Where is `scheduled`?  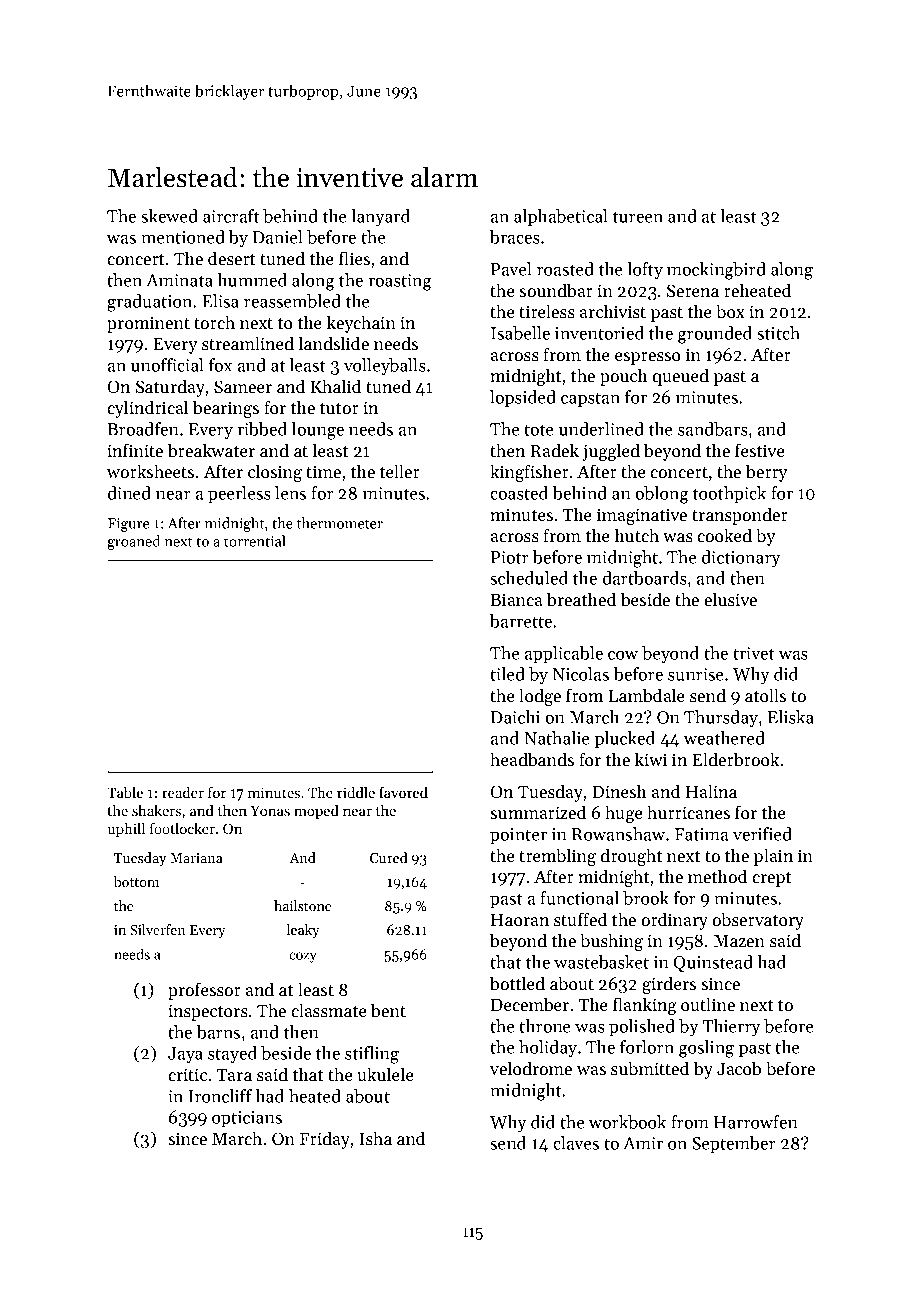 scheduled is located at coordinates (529, 578).
